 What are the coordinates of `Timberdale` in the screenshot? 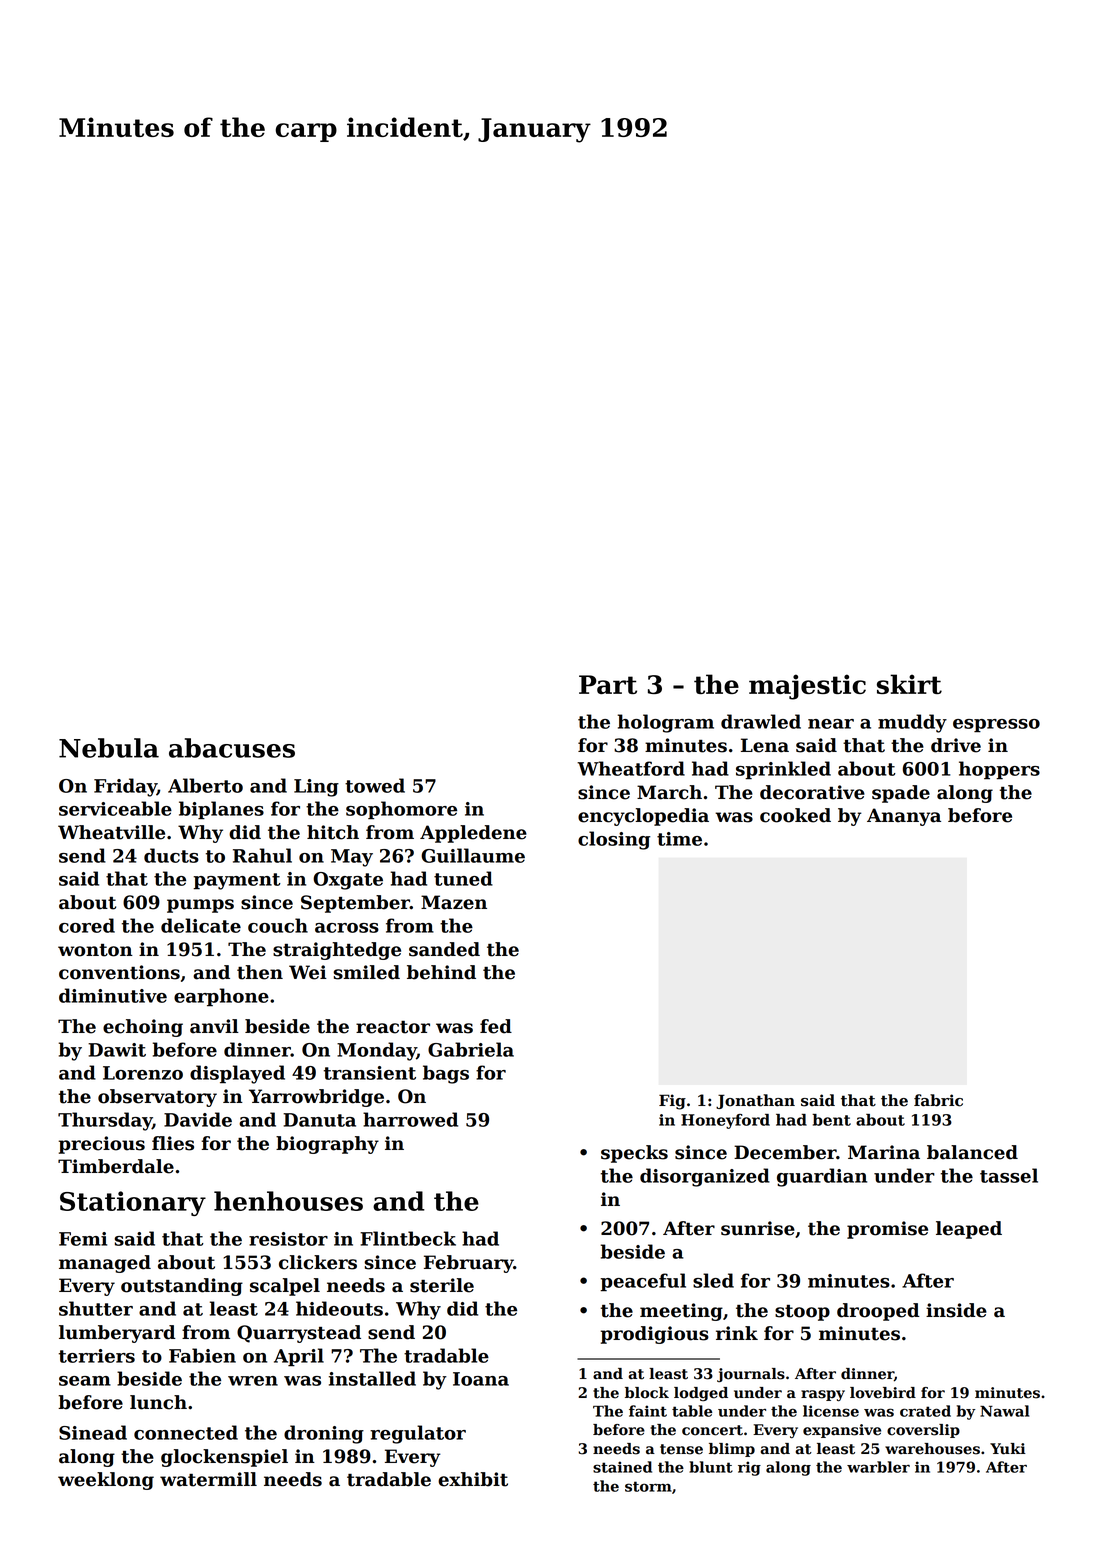 It's located at (116, 1166).
